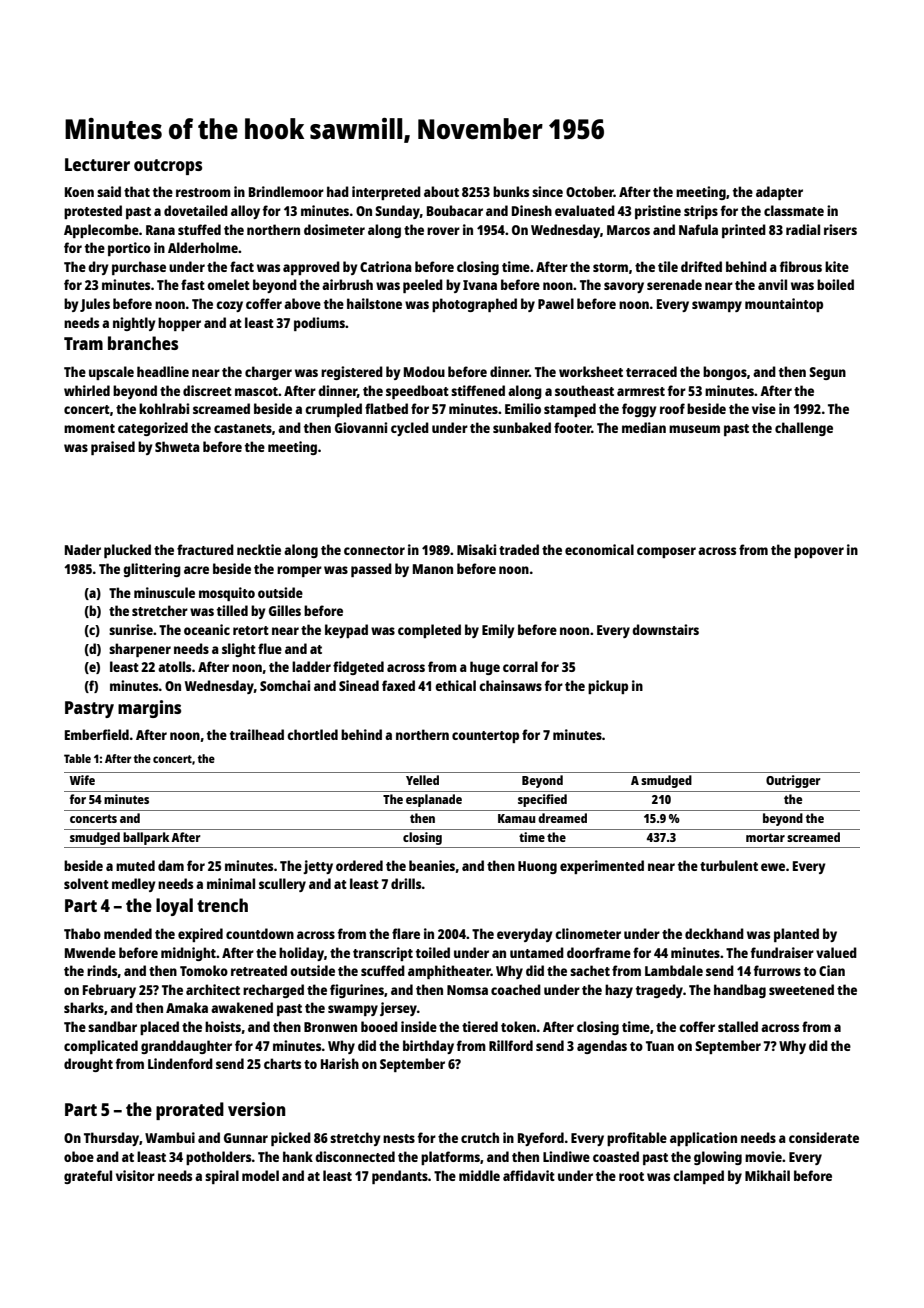 The width and height of the page is (924, 1308). I want to click on Gunnar, so click(246, 1138).
